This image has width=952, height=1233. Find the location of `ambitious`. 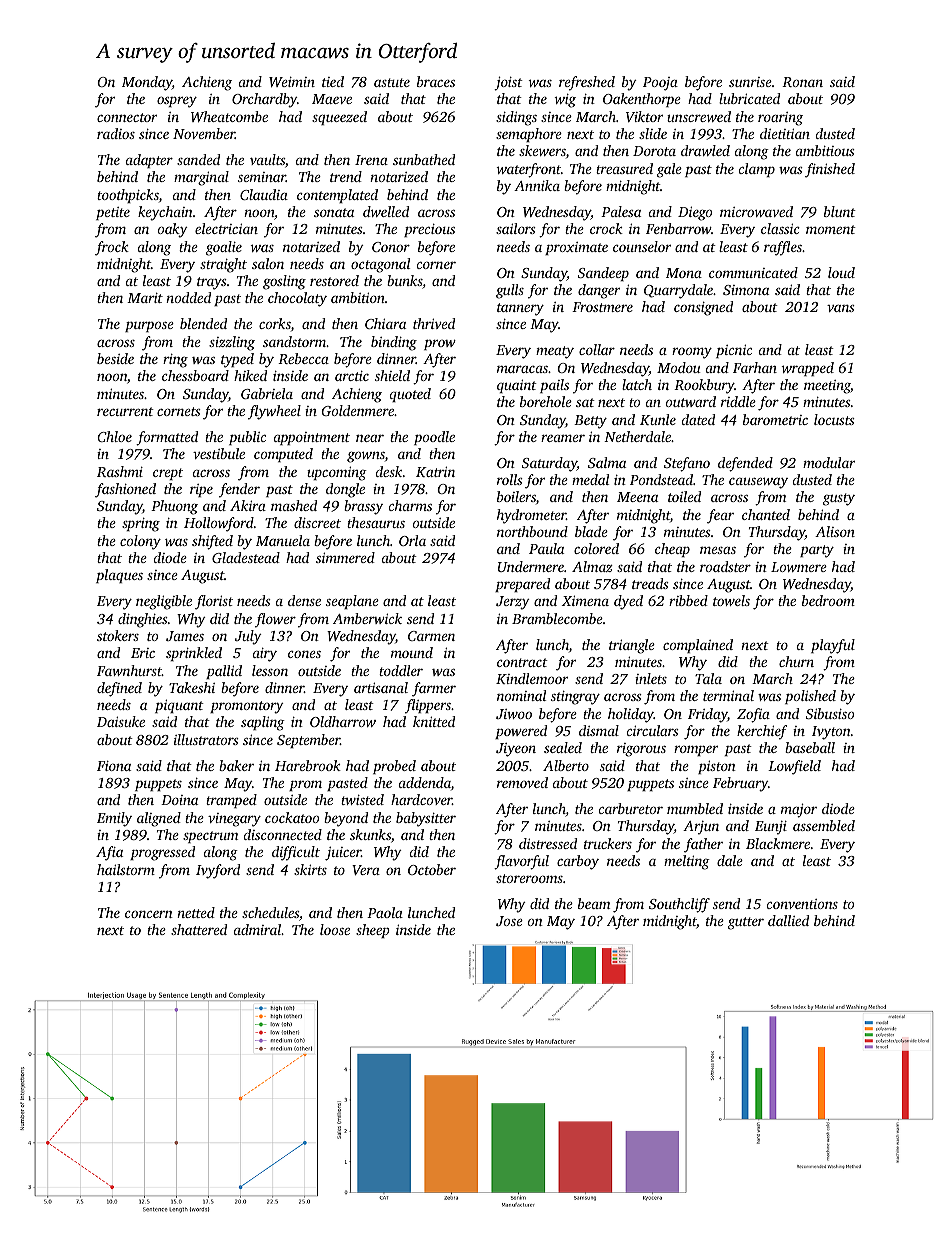

ambitious is located at coordinates (825, 150).
